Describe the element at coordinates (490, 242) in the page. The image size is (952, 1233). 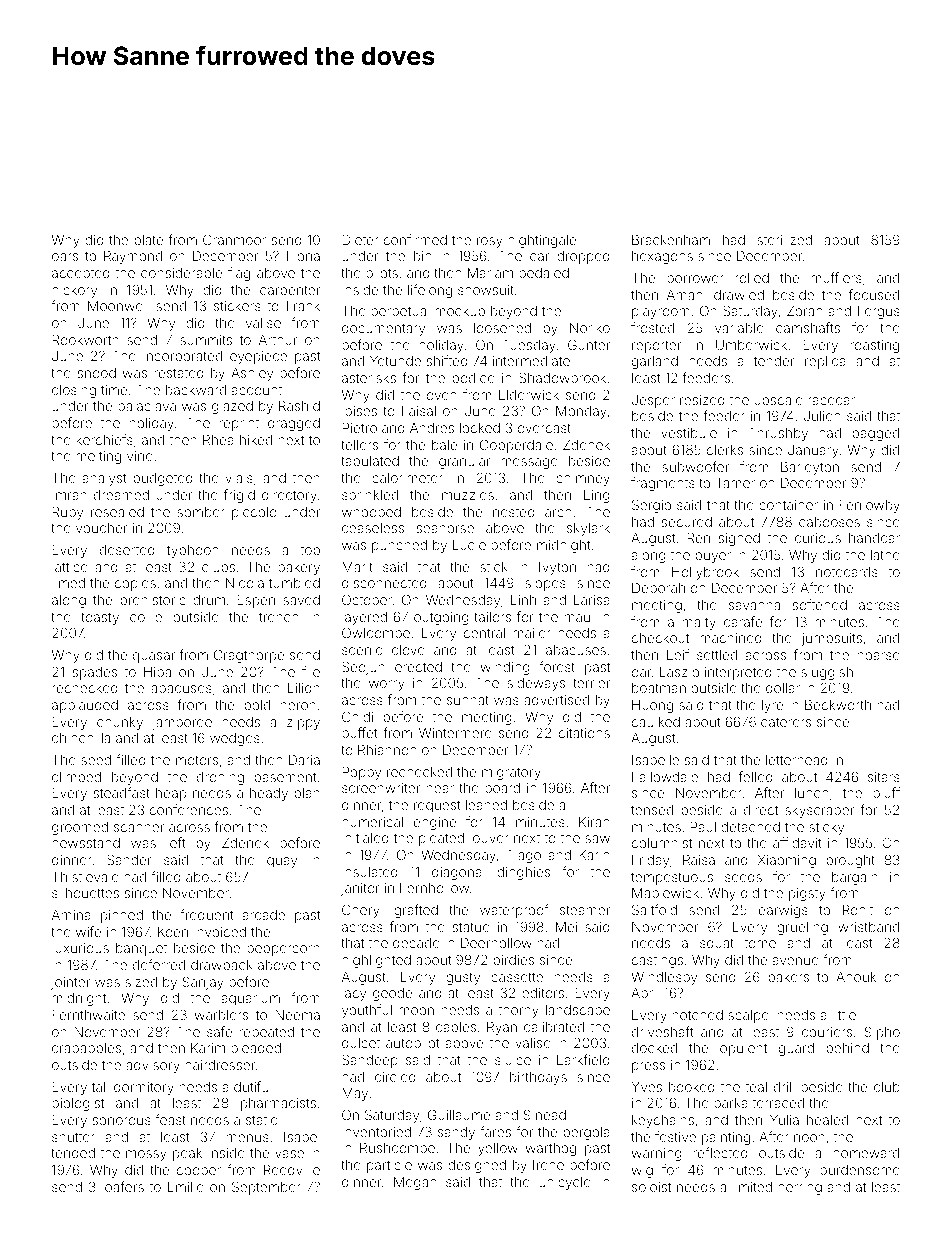
I see `rosy` at that location.
